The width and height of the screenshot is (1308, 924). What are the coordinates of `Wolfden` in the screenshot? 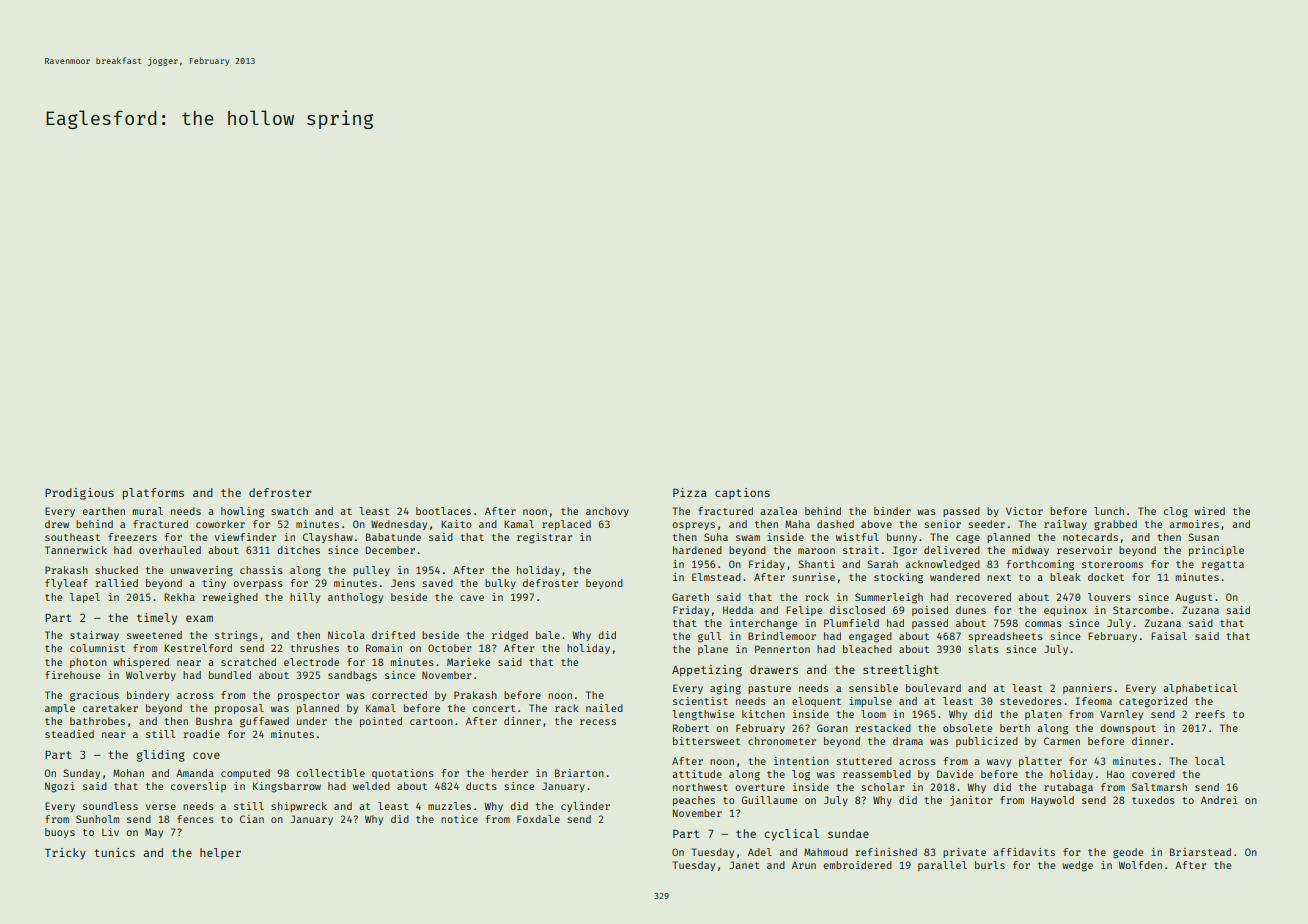 It's located at (1140, 865).
